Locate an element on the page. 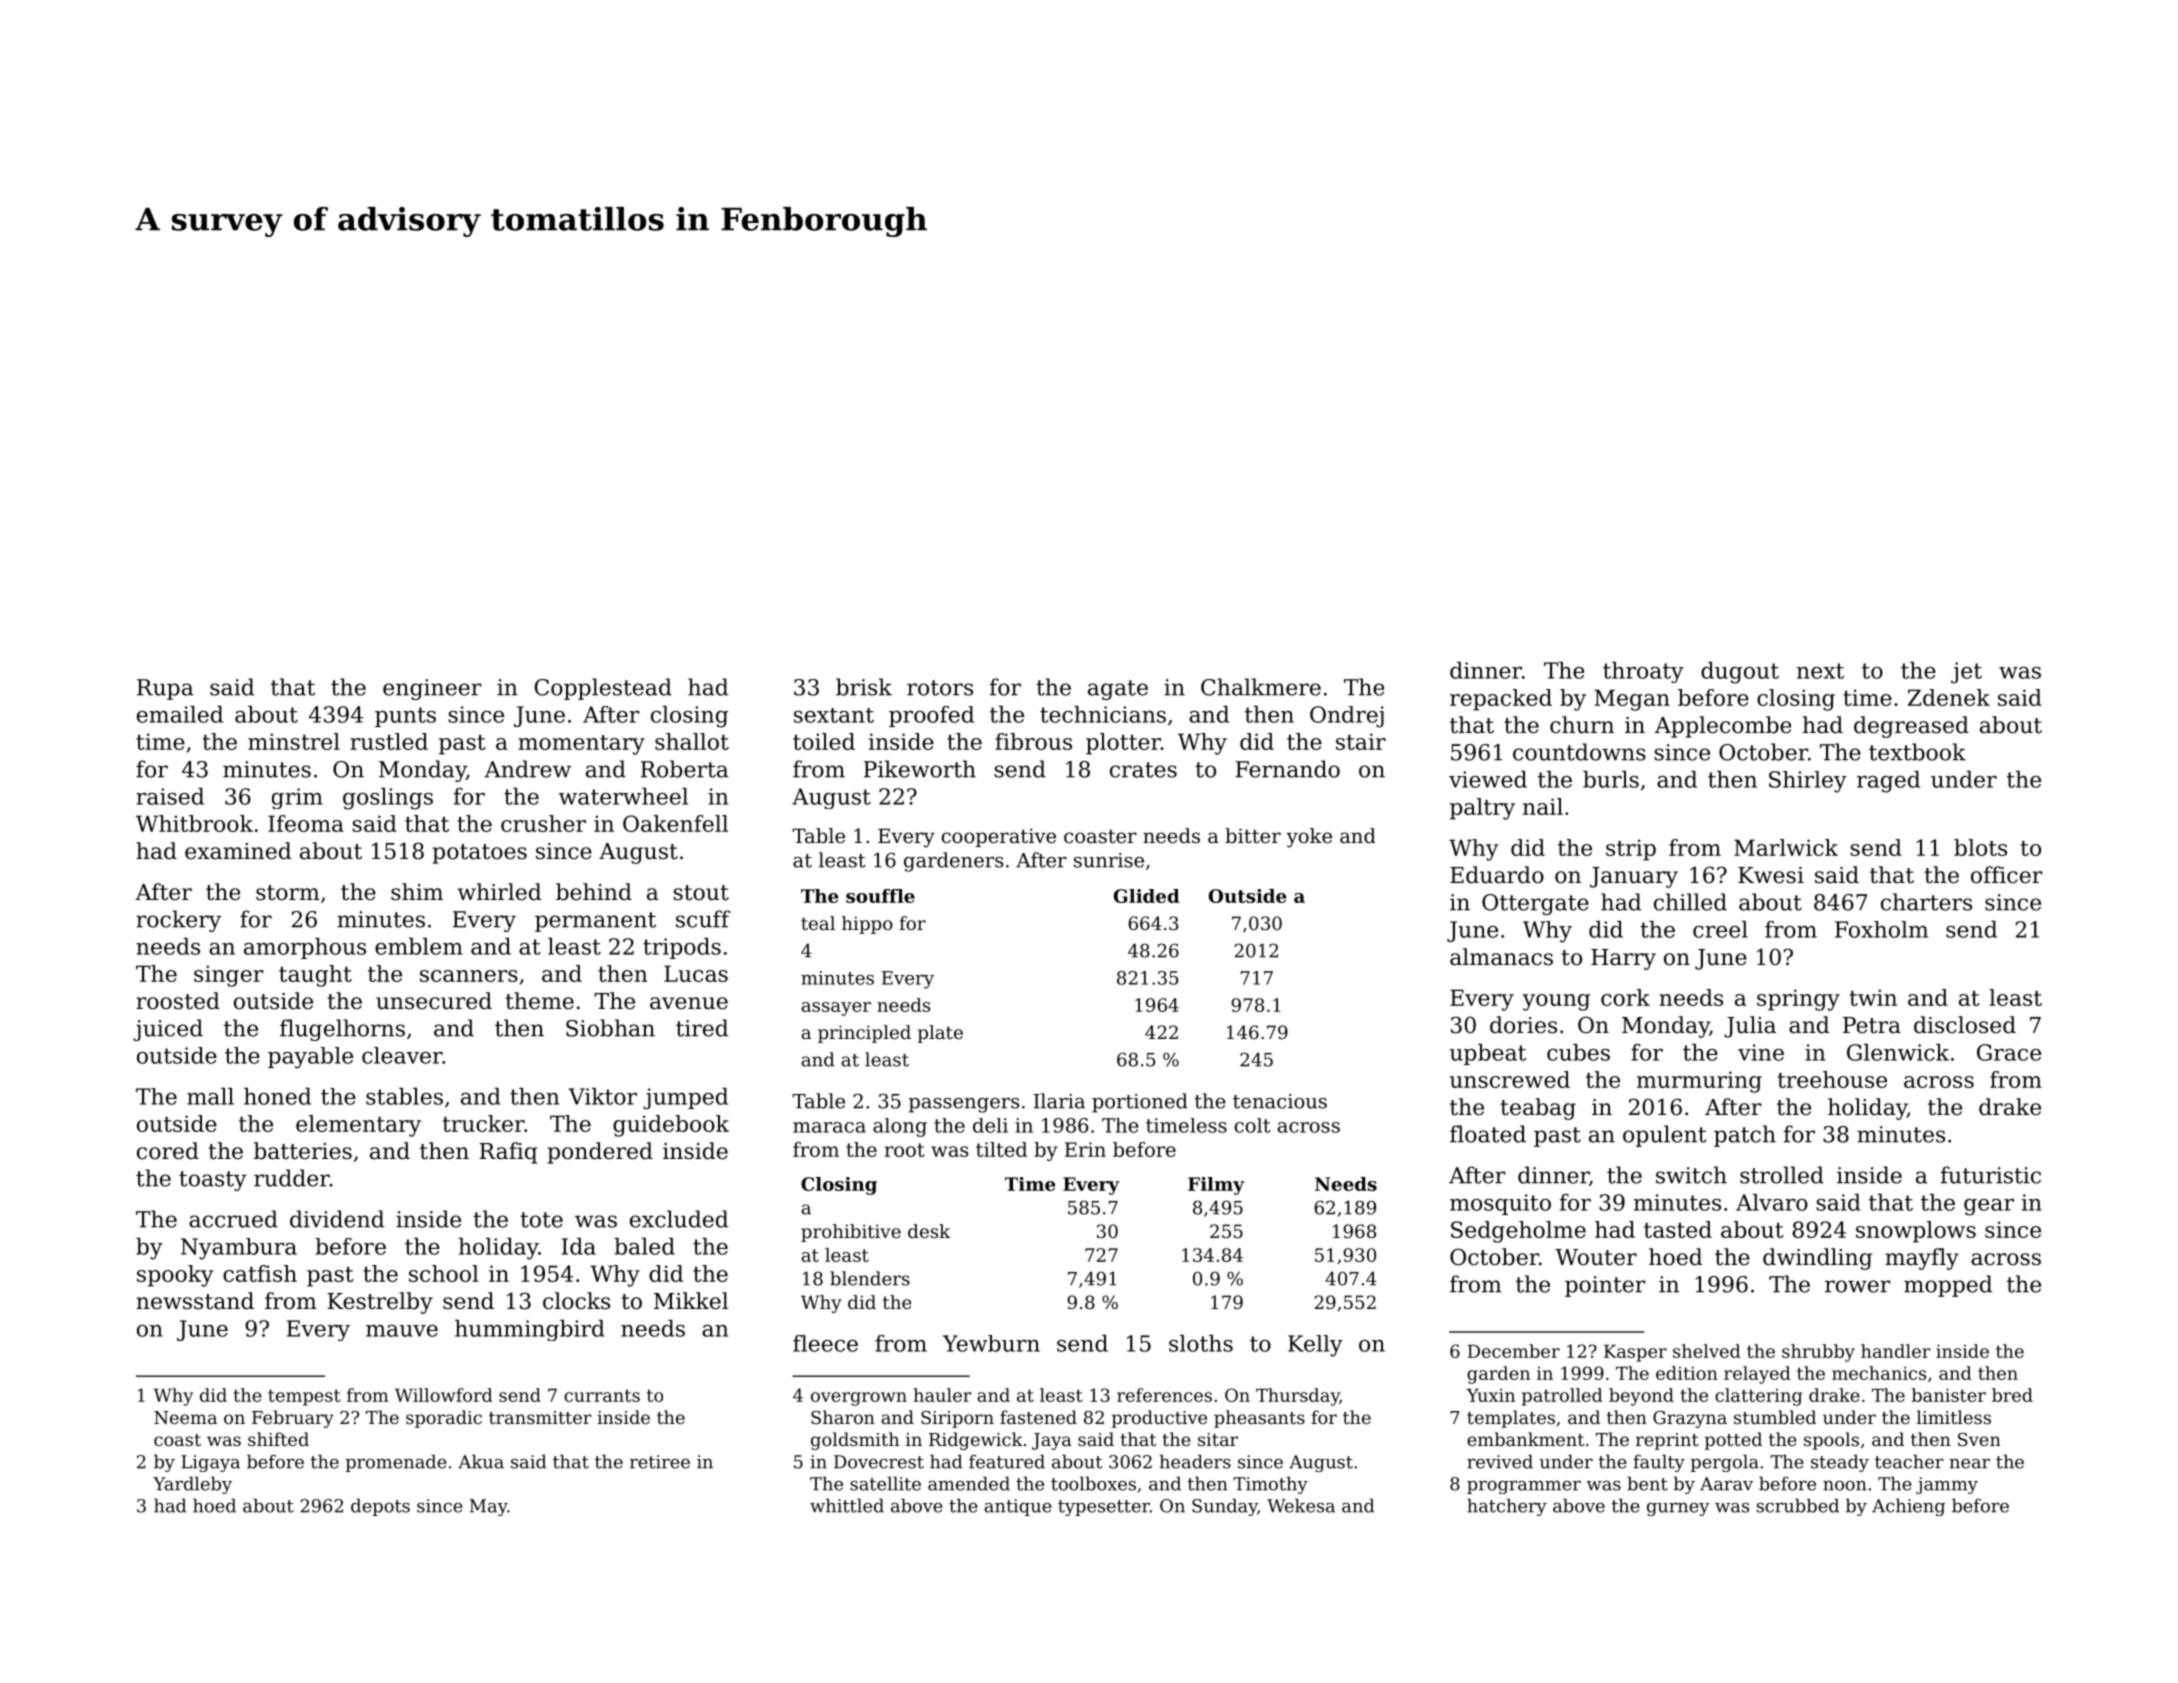  technicians is located at coordinates (1103, 714).
